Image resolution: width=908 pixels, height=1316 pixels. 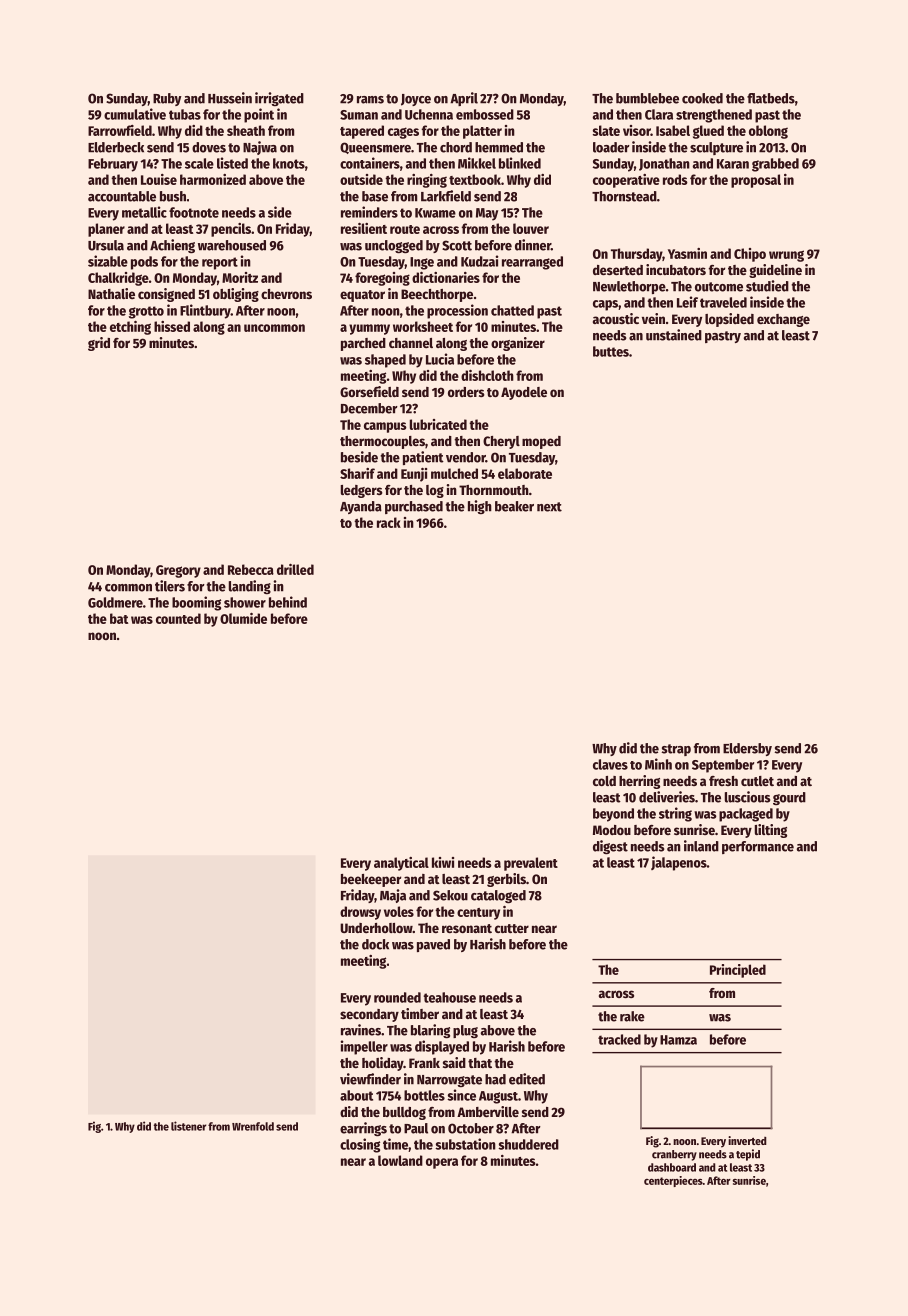 What do you see at coordinates (400, 1160) in the screenshot?
I see `lowland` at bounding box center [400, 1160].
